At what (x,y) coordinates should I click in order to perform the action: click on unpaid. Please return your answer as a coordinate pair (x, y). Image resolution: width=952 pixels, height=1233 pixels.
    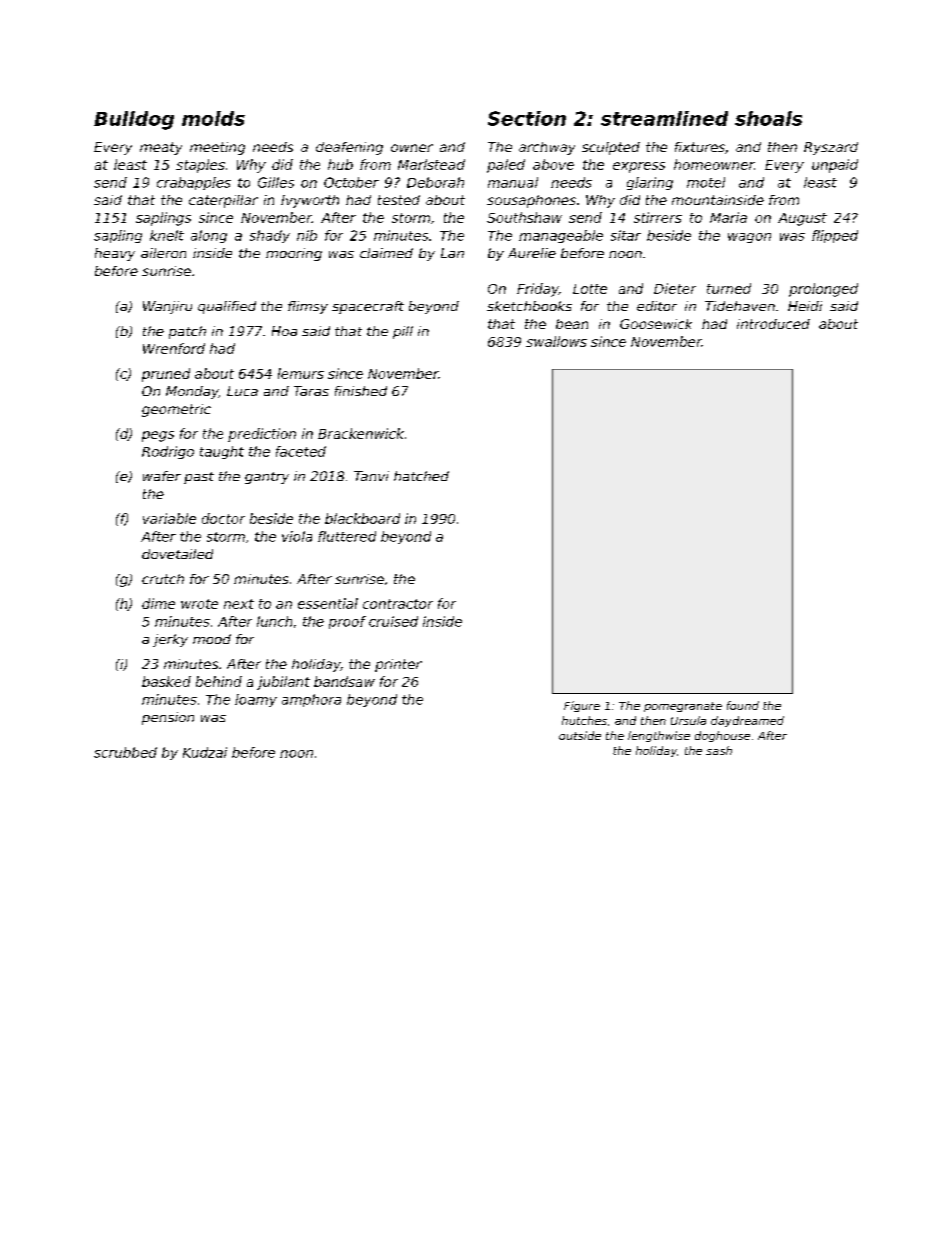
    Looking at the image, I should click on (835, 166).
